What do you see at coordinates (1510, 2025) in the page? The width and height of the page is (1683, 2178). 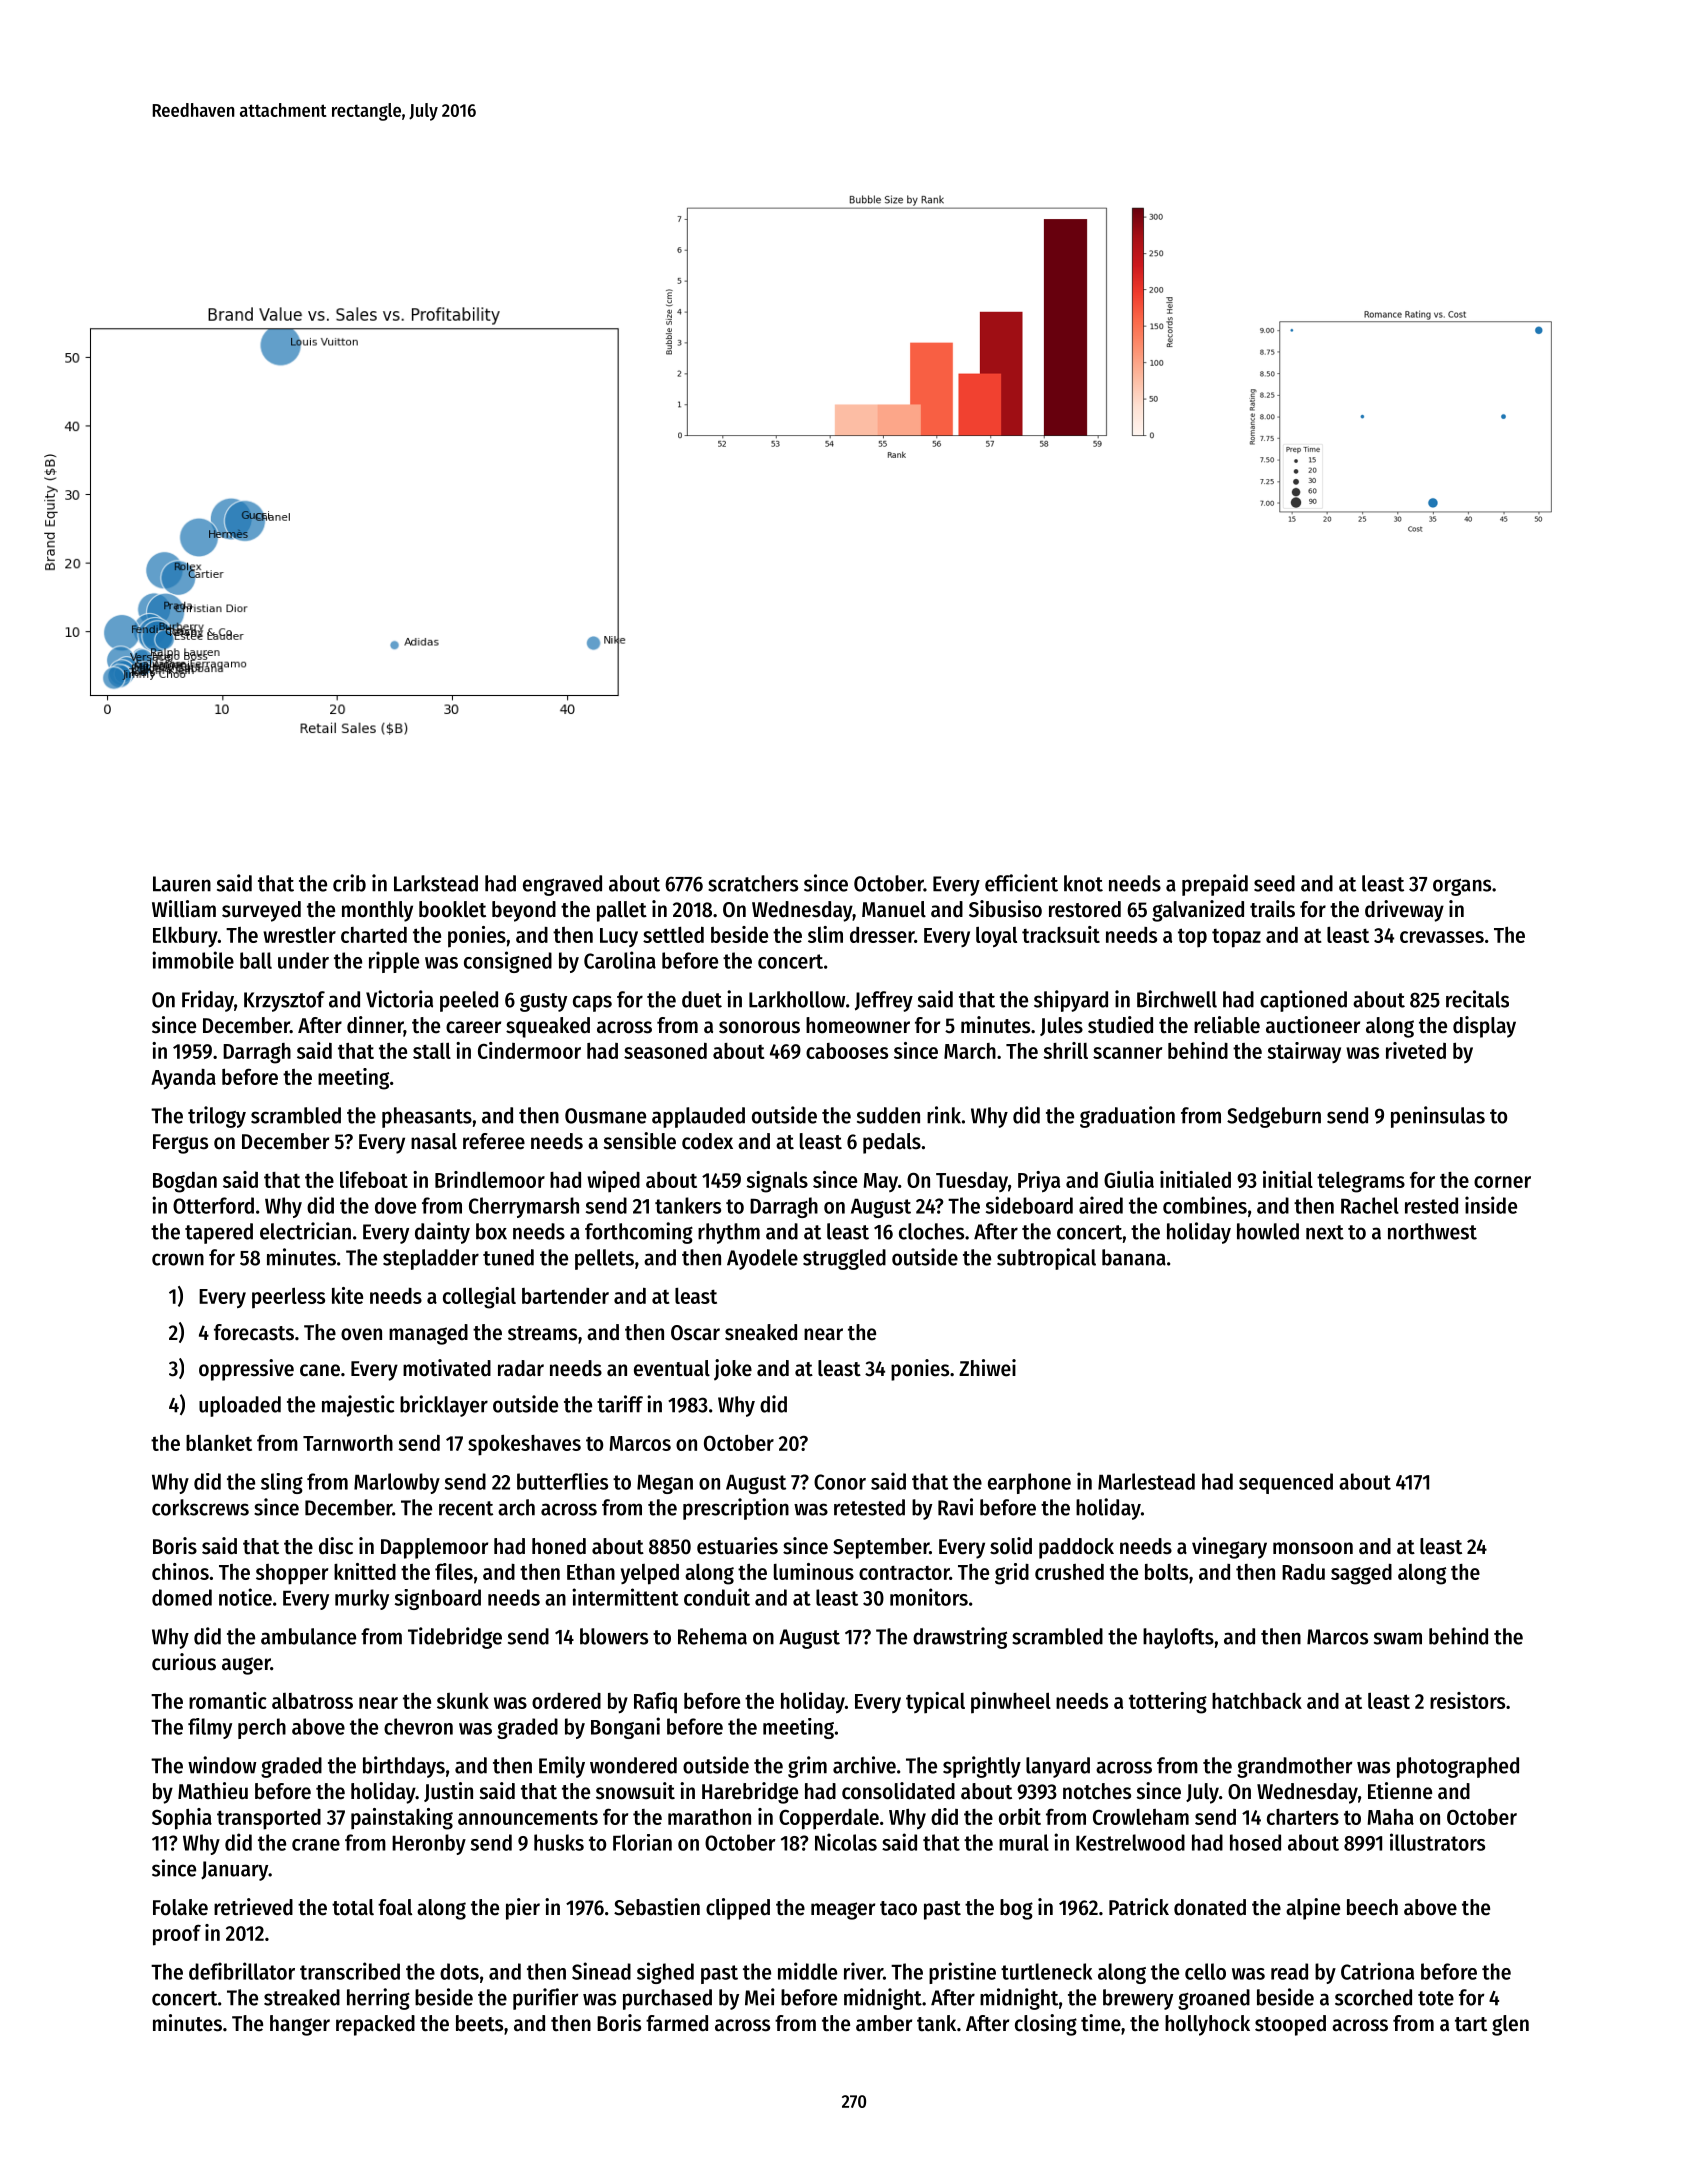 I see `glen` at bounding box center [1510, 2025].
